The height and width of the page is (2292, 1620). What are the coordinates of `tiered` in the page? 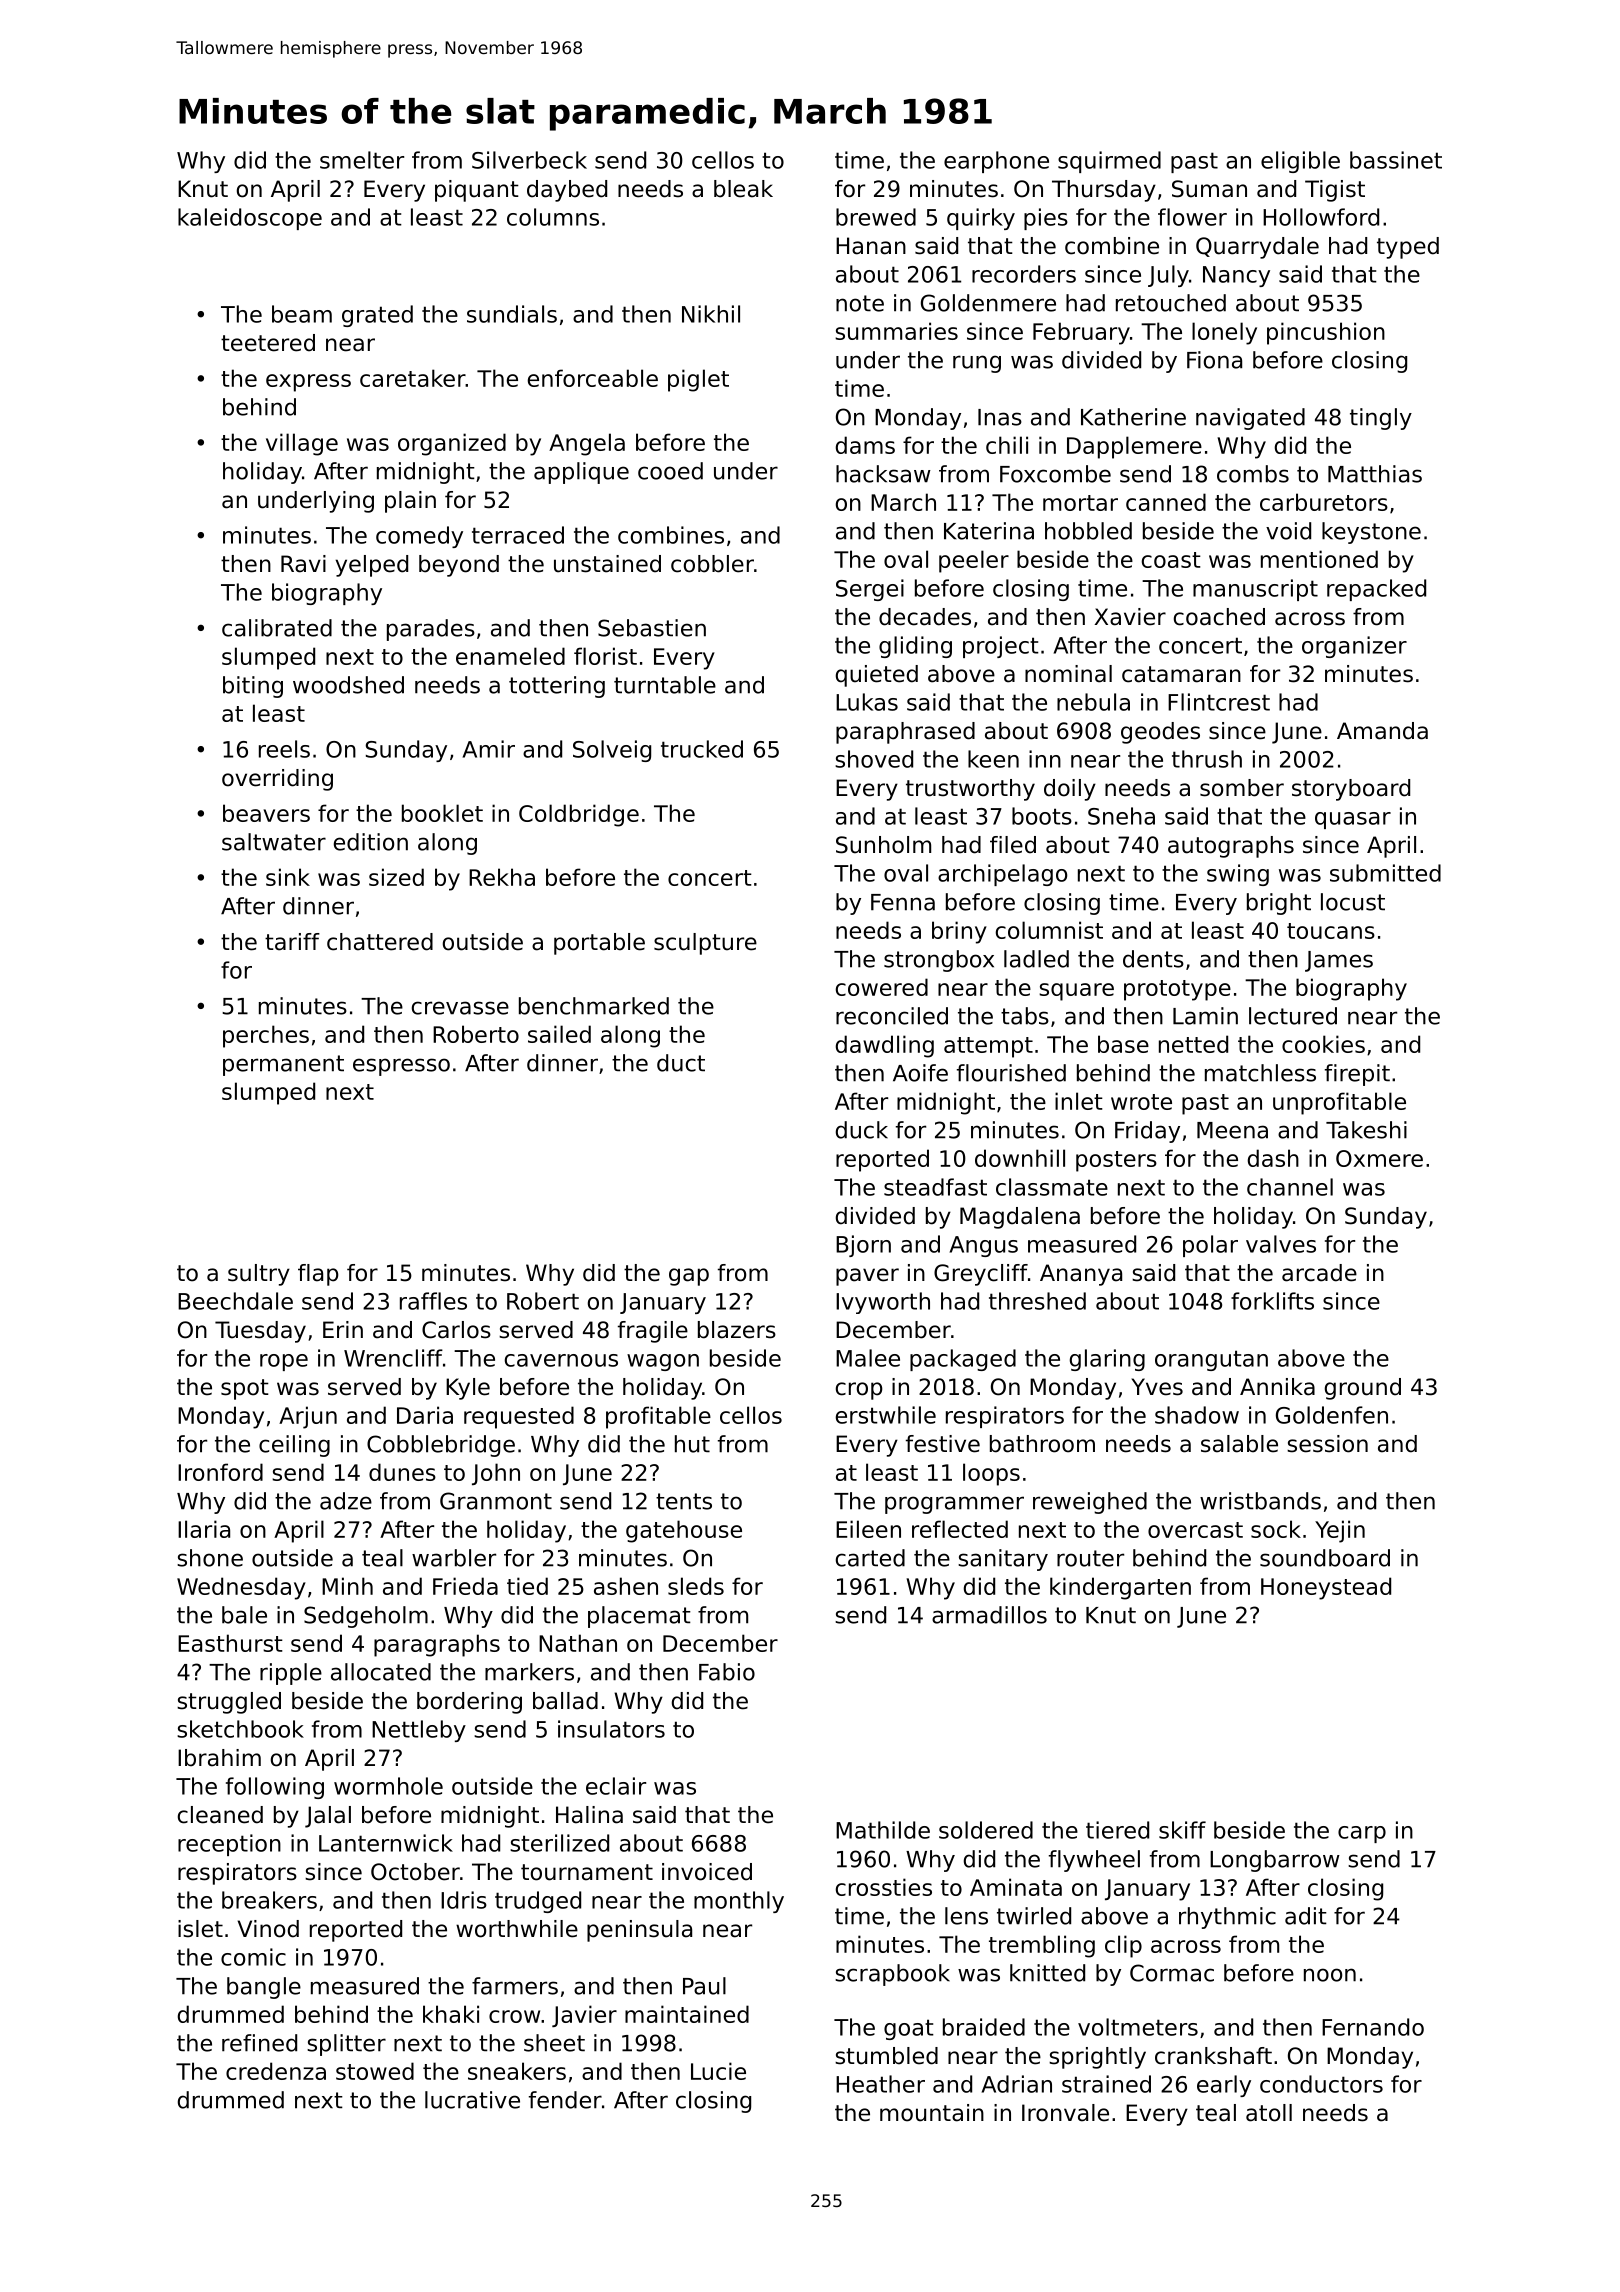 It's located at (1117, 1830).
